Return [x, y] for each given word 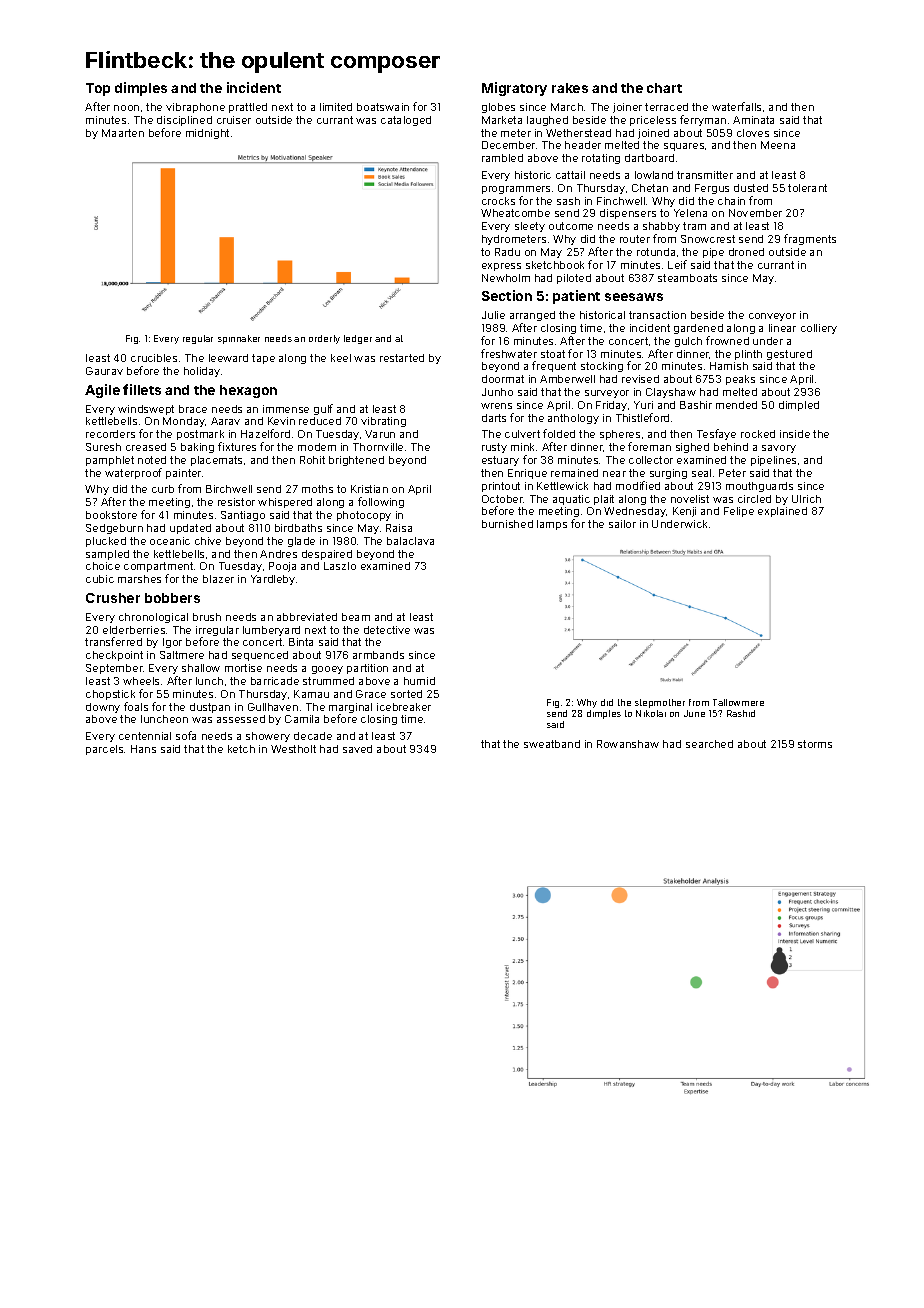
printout [501, 487]
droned [746, 252]
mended [736, 405]
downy [103, 708]
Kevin [281, 421]
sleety [530, 227]
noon [126, 108]
